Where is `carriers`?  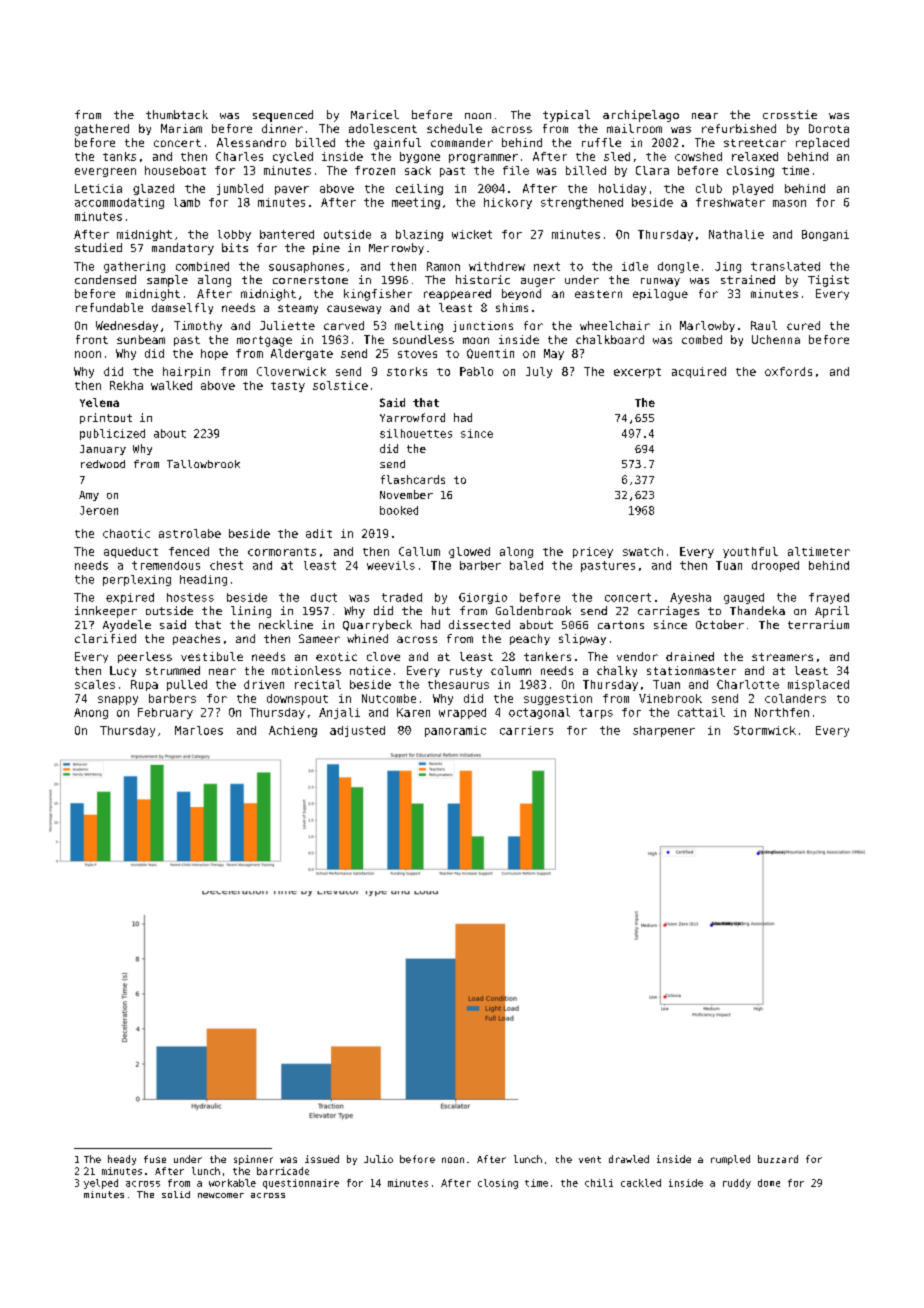
carriers is located at coordinates (526, 730).
